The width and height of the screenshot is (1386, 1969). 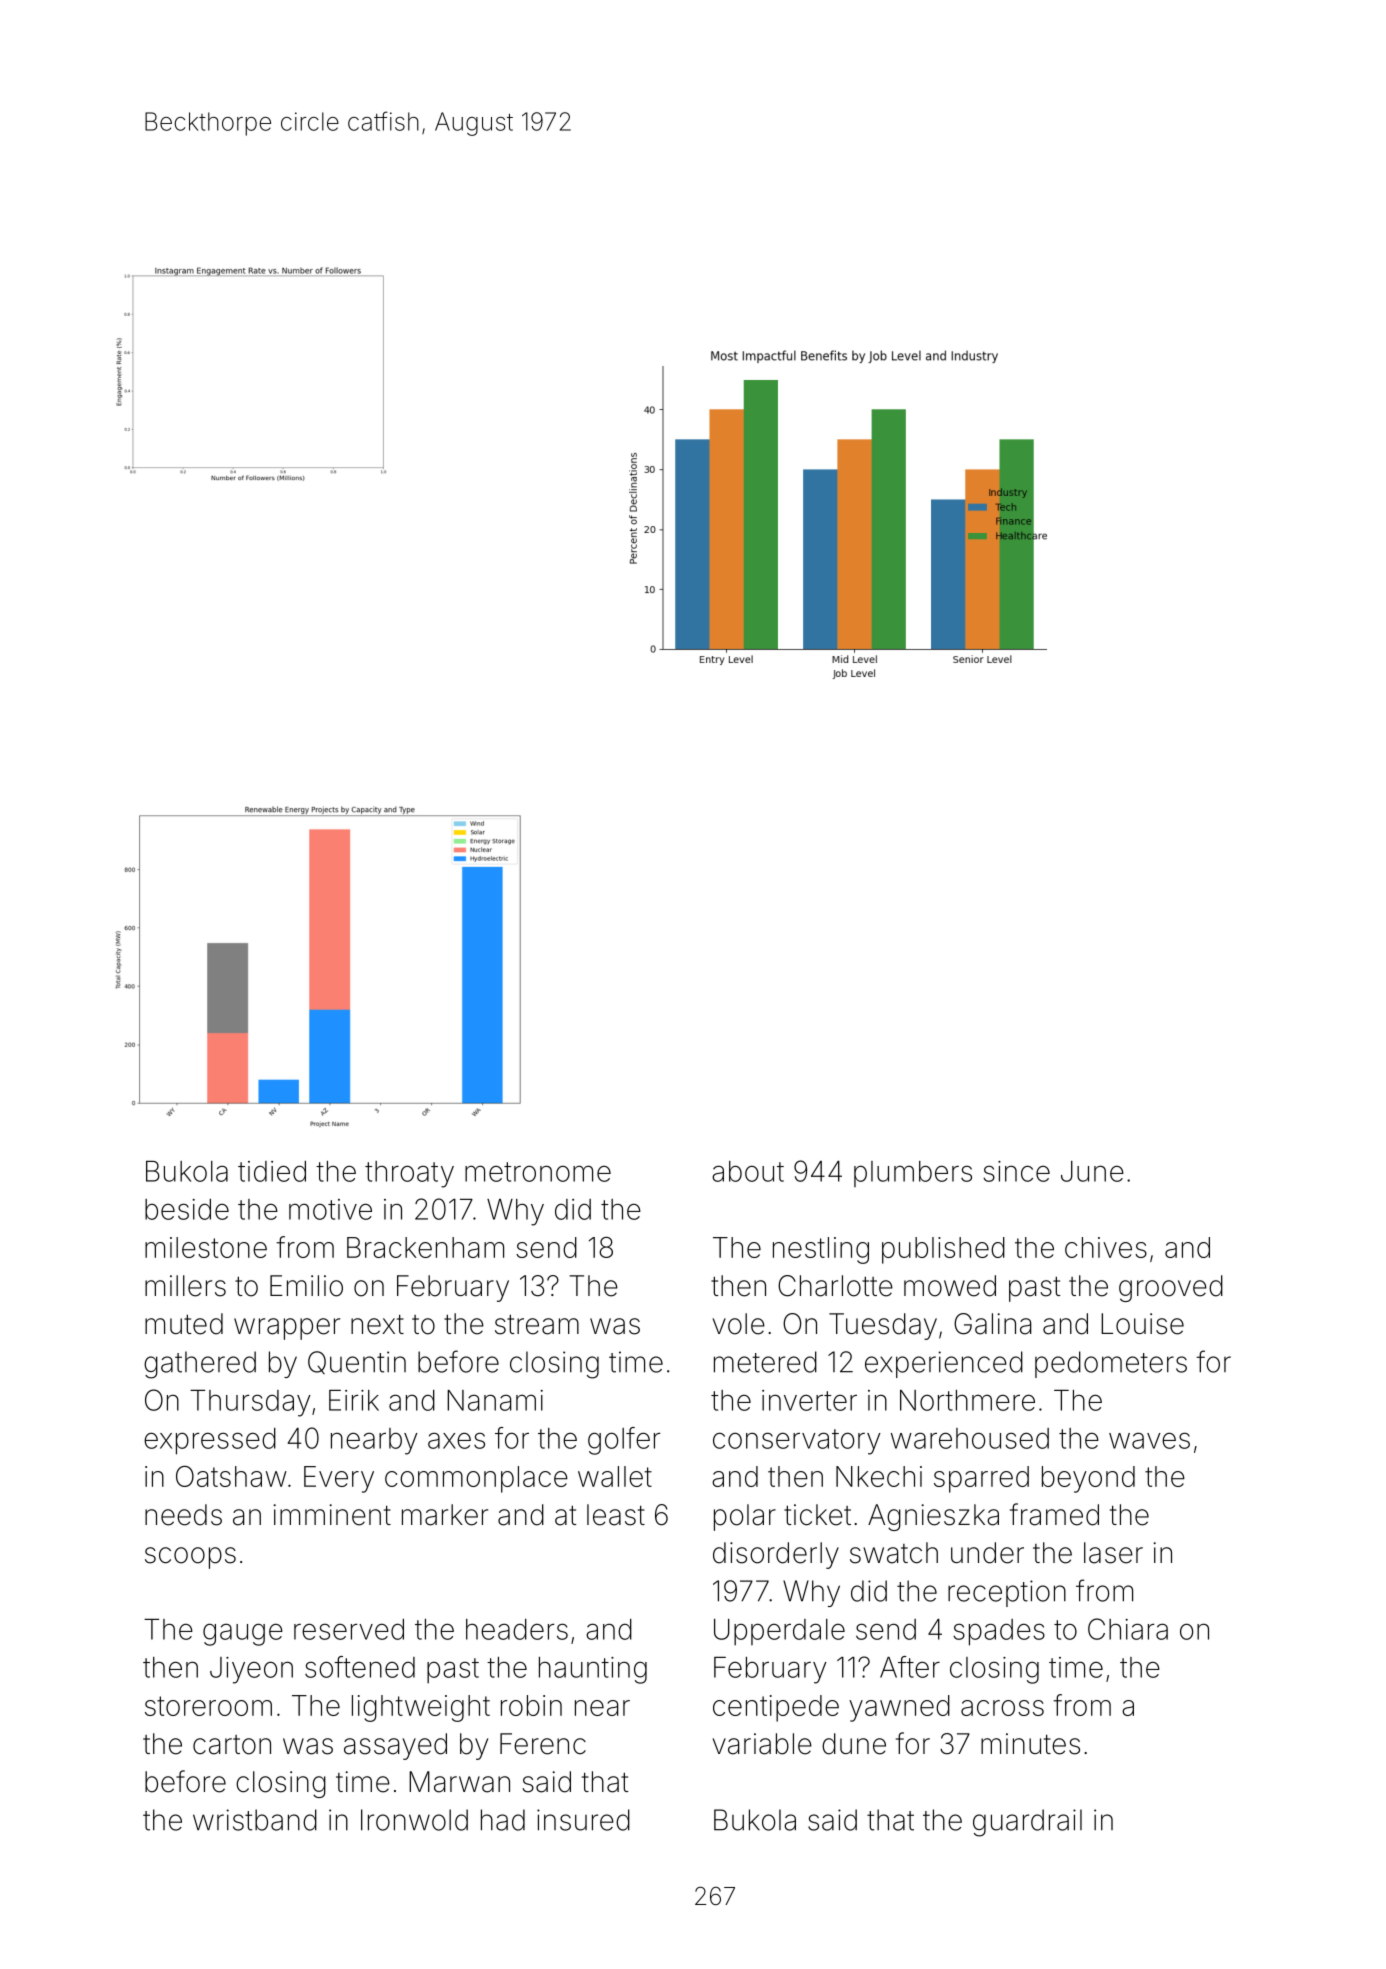 What do you see at coordinates (1027, 1823) in the screenshot?
I see `guardrail` at bounding box center [1027, 1823].
